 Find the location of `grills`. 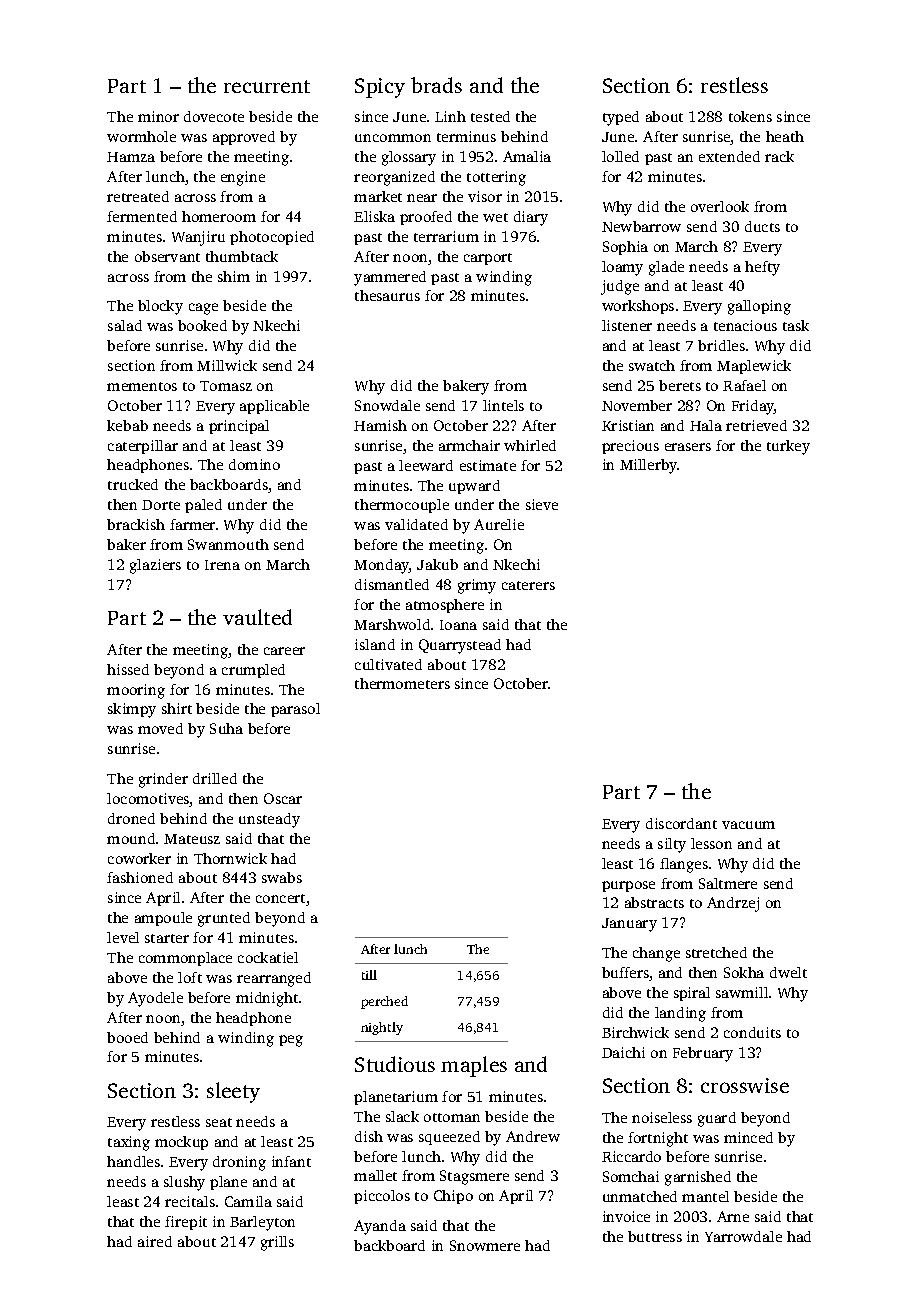

grills is located at coordinates (277, 1243).
